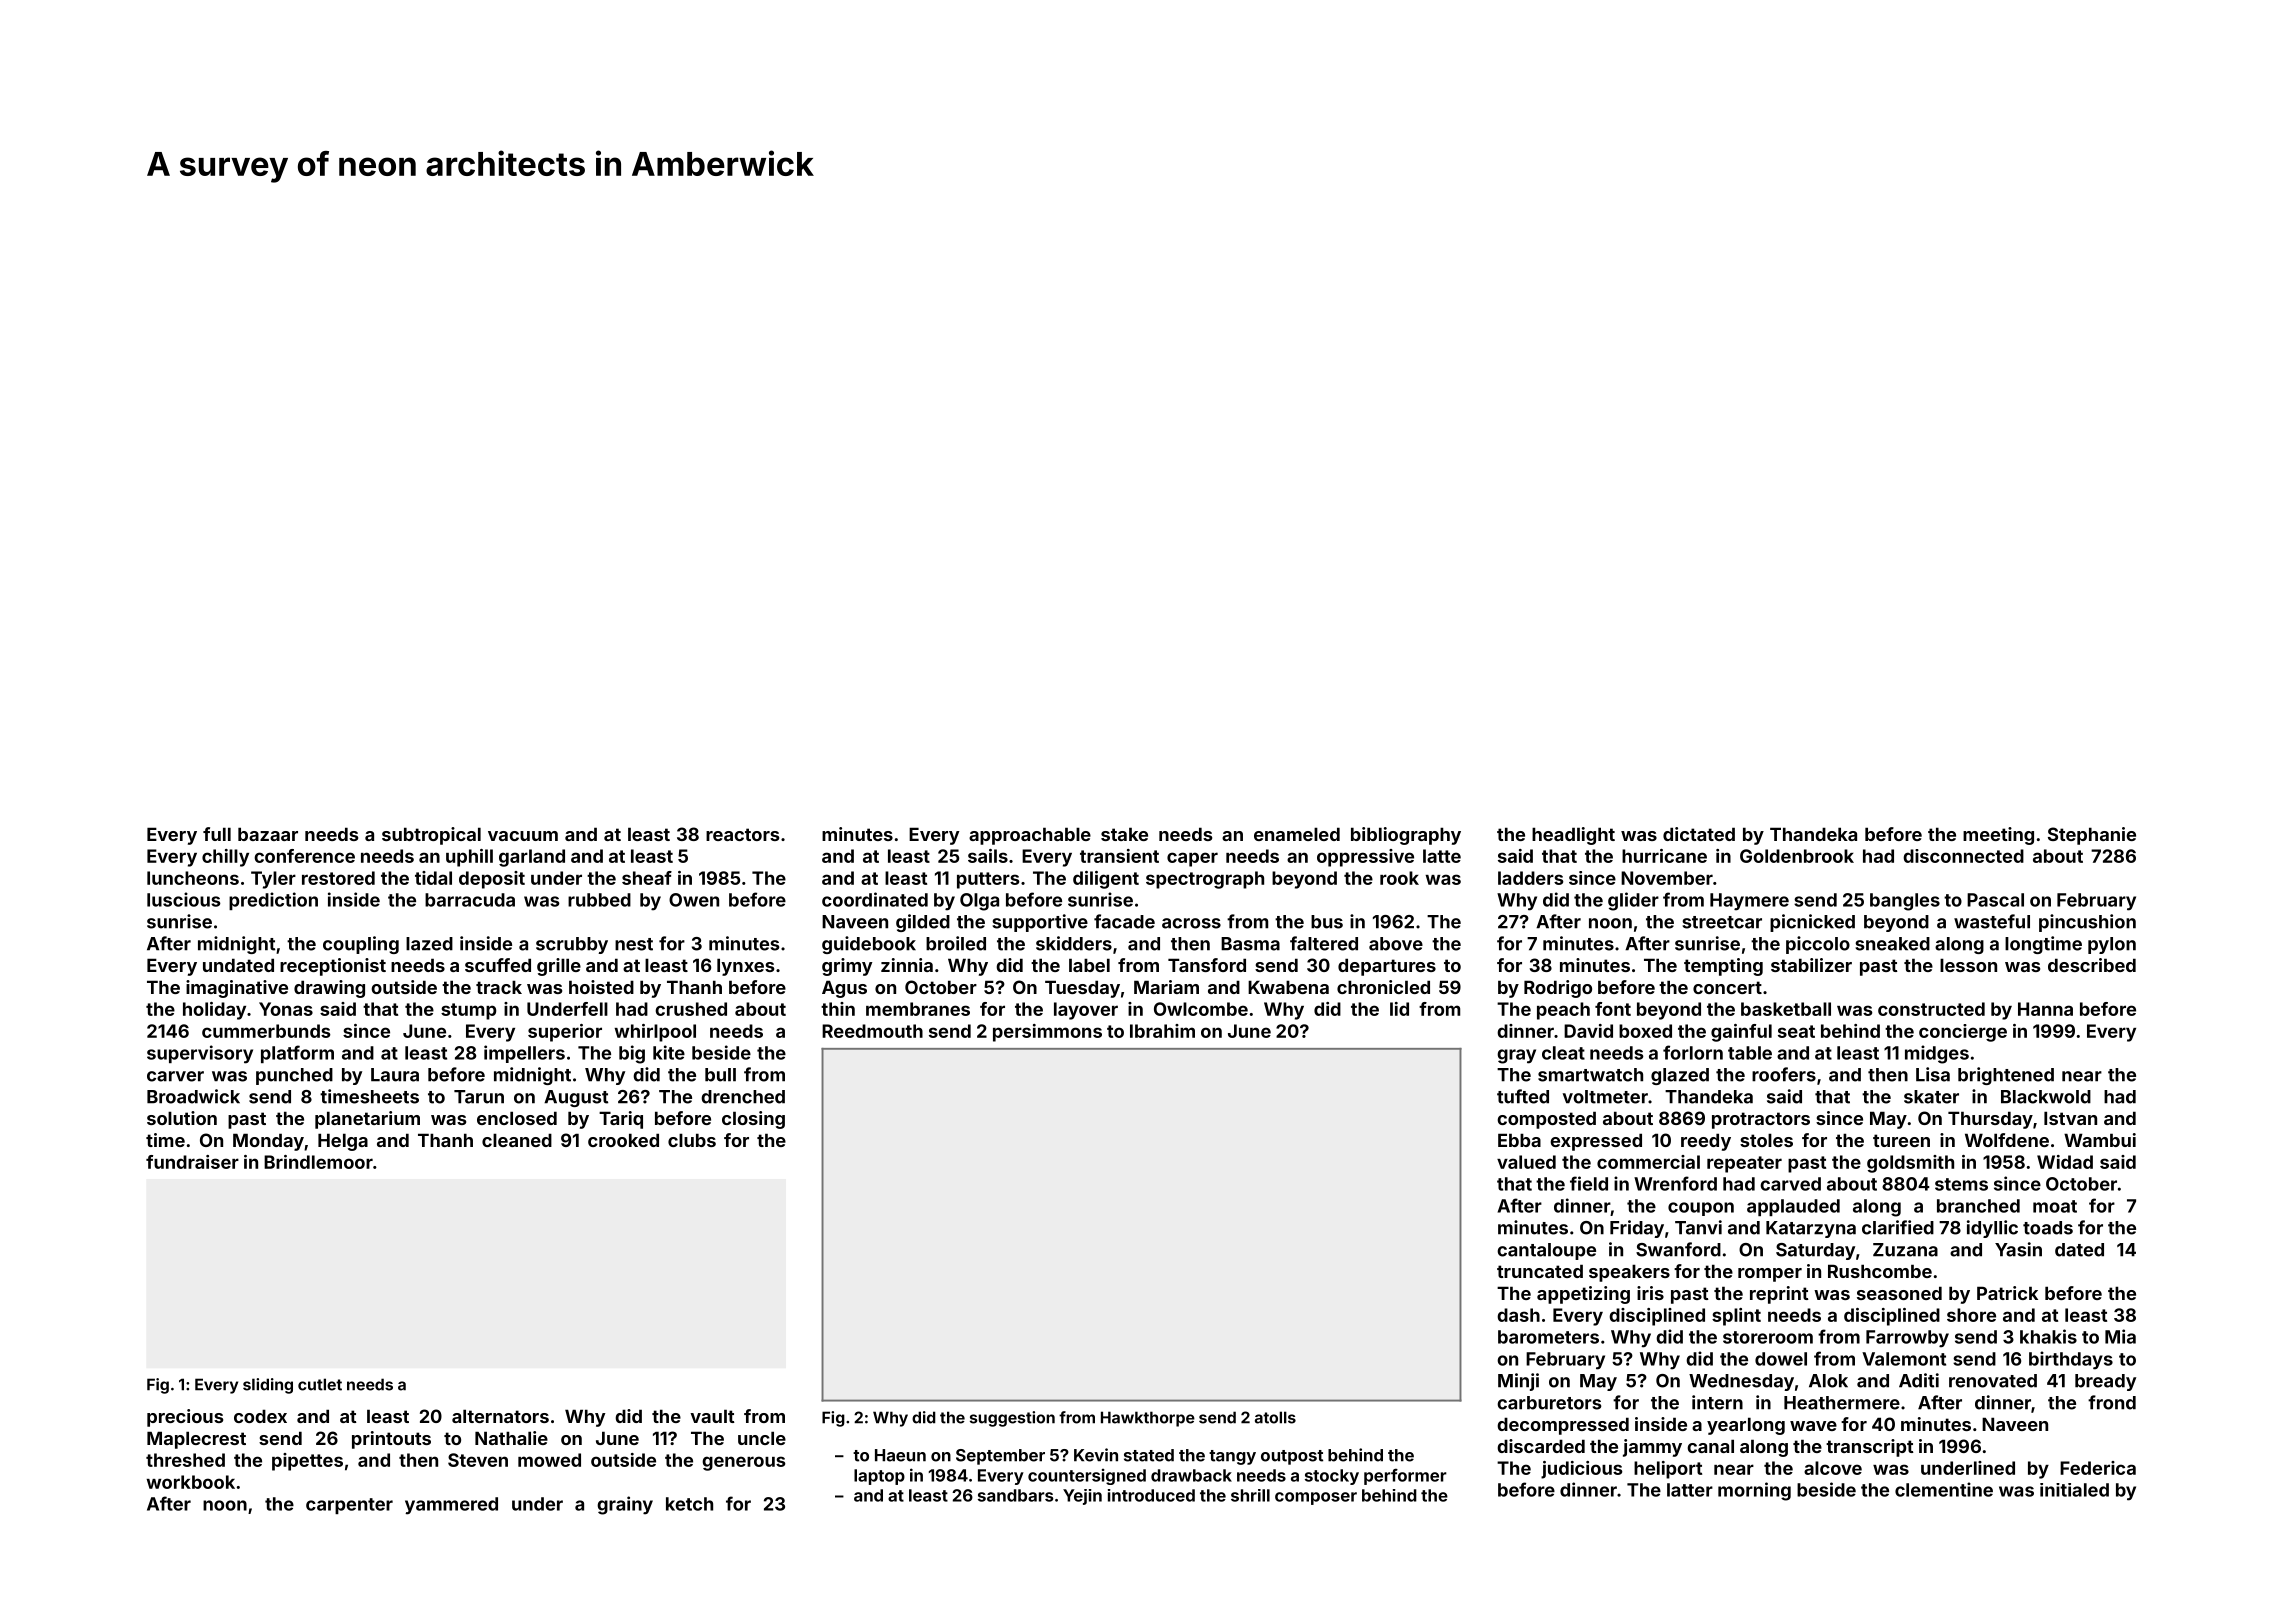 The width and height of the page is (2283, 1614). I want to click on Brindlemoor, so click(318, 1162).
